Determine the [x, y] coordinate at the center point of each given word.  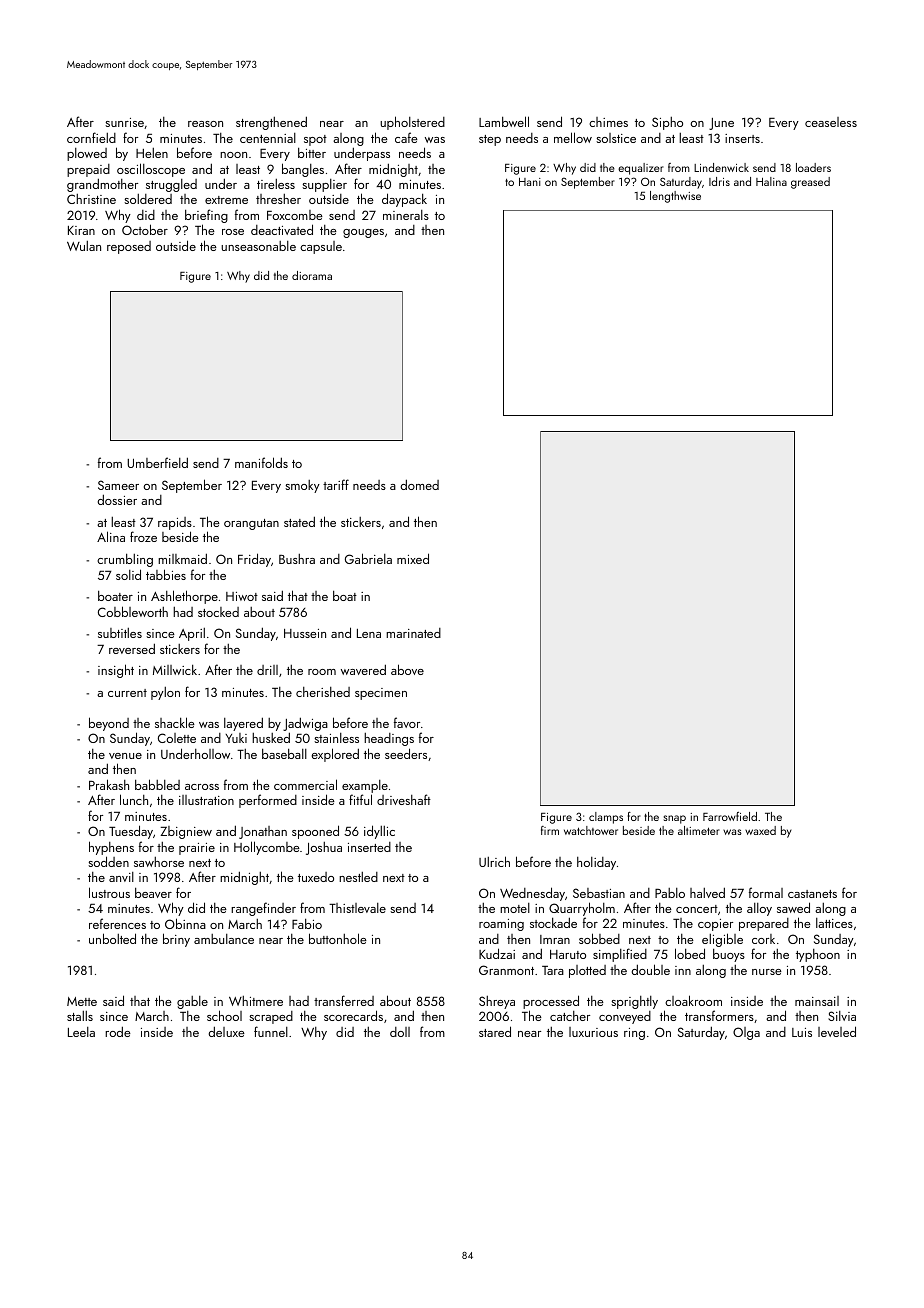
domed [420, 484]
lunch [134, 799]
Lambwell [504, 121]
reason [205, 124]
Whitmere [256, 1001]
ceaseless [831, 122]
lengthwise [675, 197]
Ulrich [494, 861]
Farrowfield [730, 816]
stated [299, 521]
